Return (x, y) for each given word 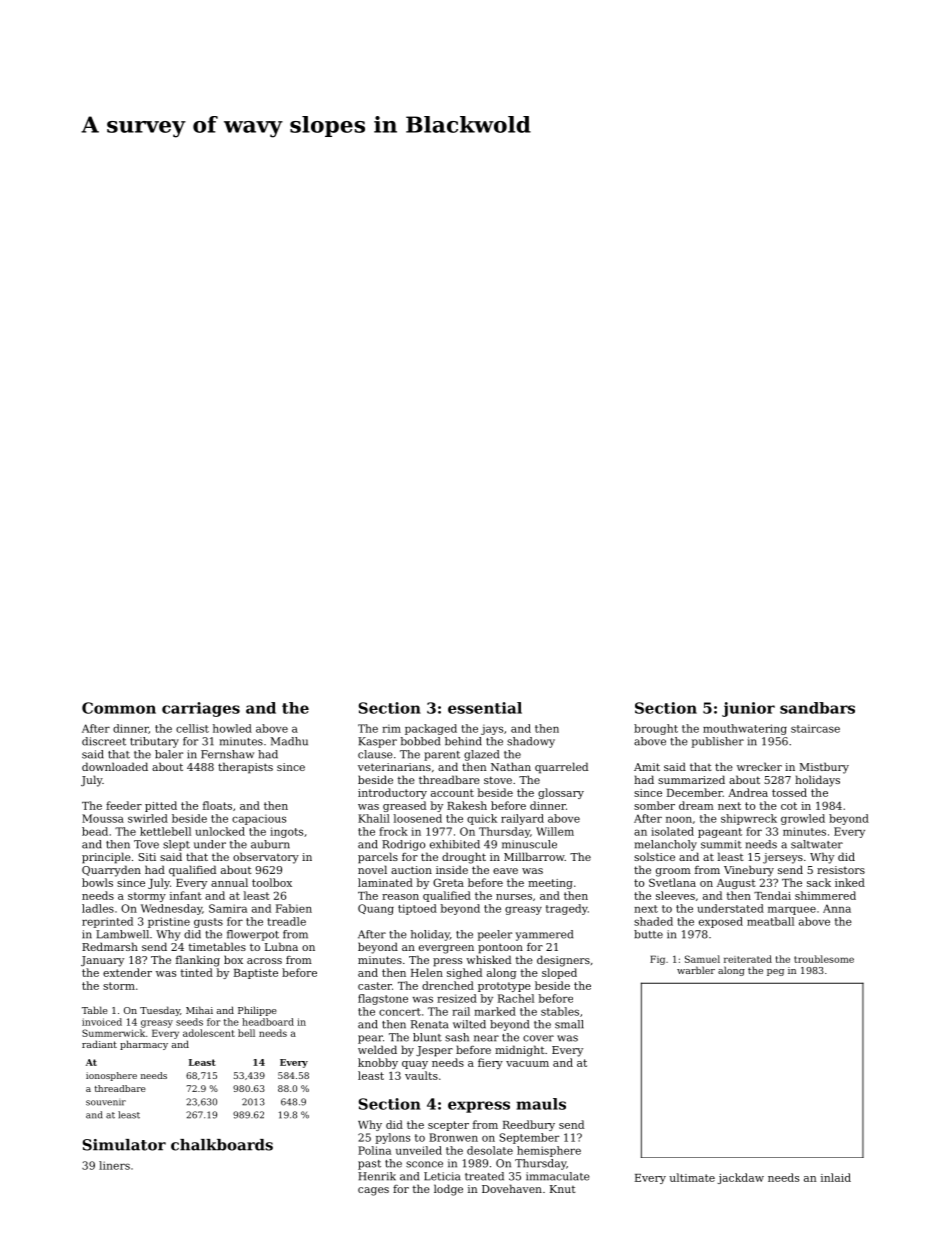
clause (375, 754)
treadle (286, 921)
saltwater (817, 844)
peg (775, 972)
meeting (550, 884)
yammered (544, 935)
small (569, 1024)
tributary (154, 742)
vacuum (527, 1064)
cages (373, 1191)
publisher (718, 742)
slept (176, 845)
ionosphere (111, 1076)
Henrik (377, 1176)
